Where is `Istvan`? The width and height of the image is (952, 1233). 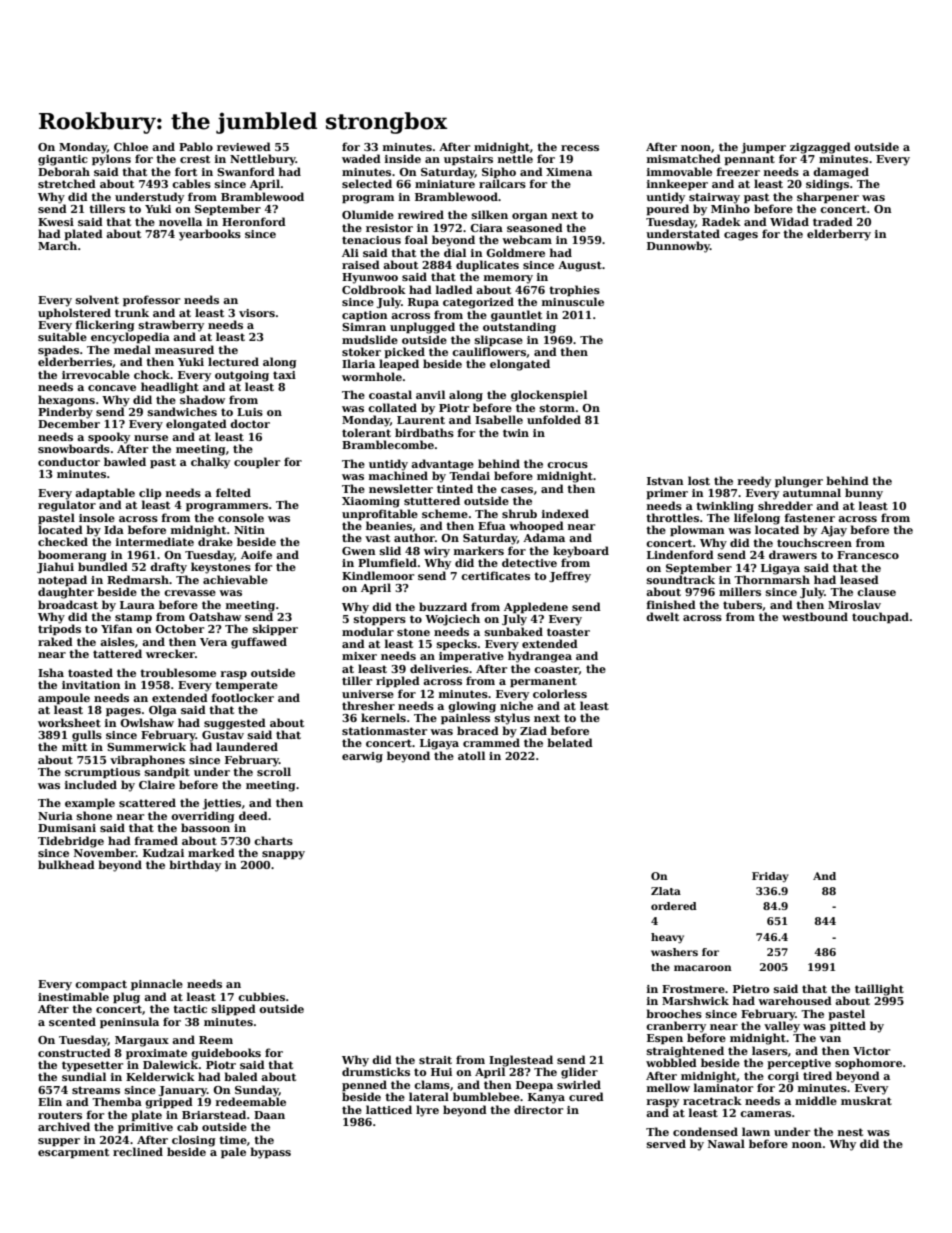 Istvan is located at coordinates (665, 481).
